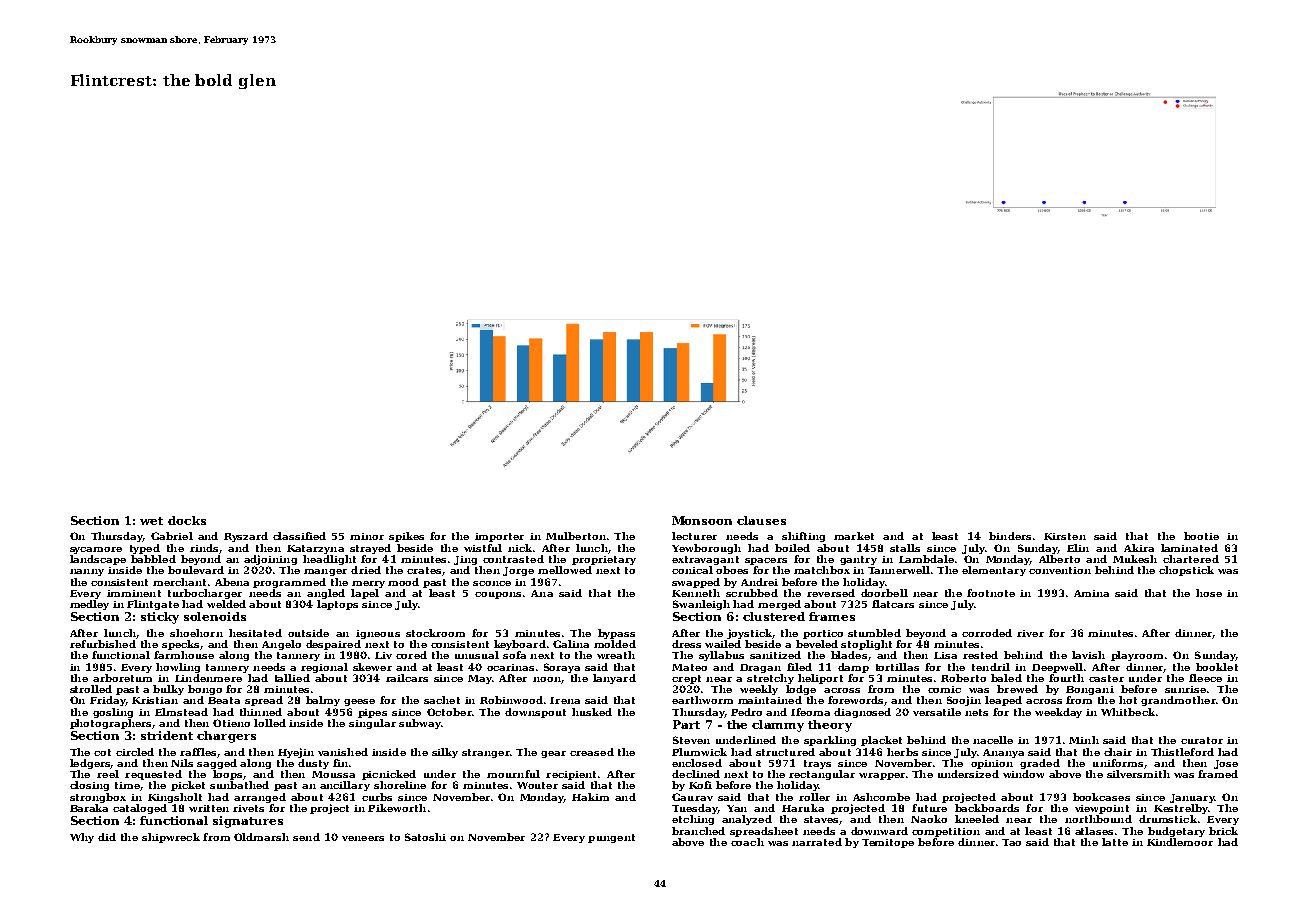 The height and width of the document is (924, 1308). I want to click on coach, so click(747, 842).
